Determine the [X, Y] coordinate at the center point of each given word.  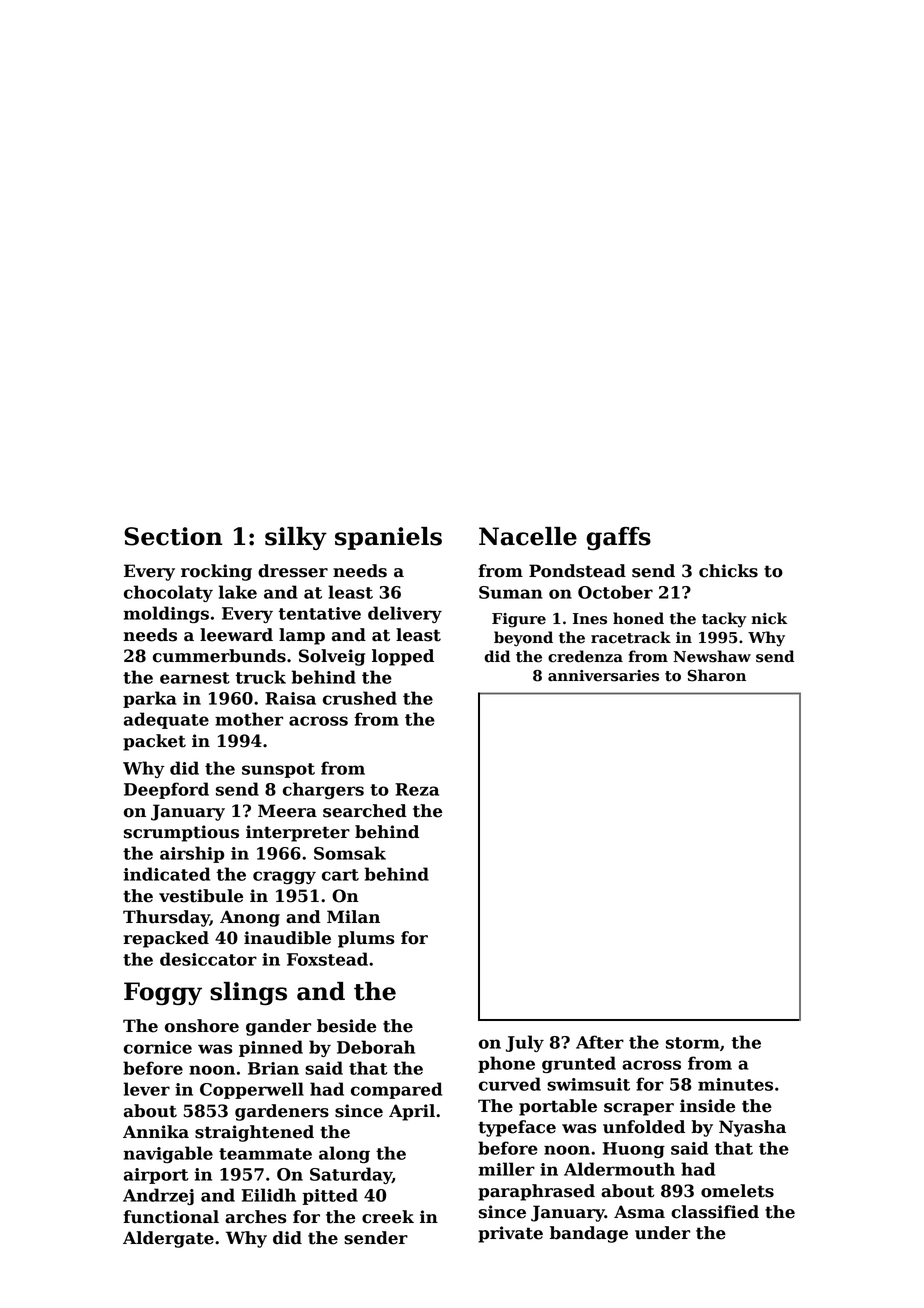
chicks [728, 571]
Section [173, 536]
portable [558, 1107]
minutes [735, 1084]
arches [256, 1217]
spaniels [388, 538]
